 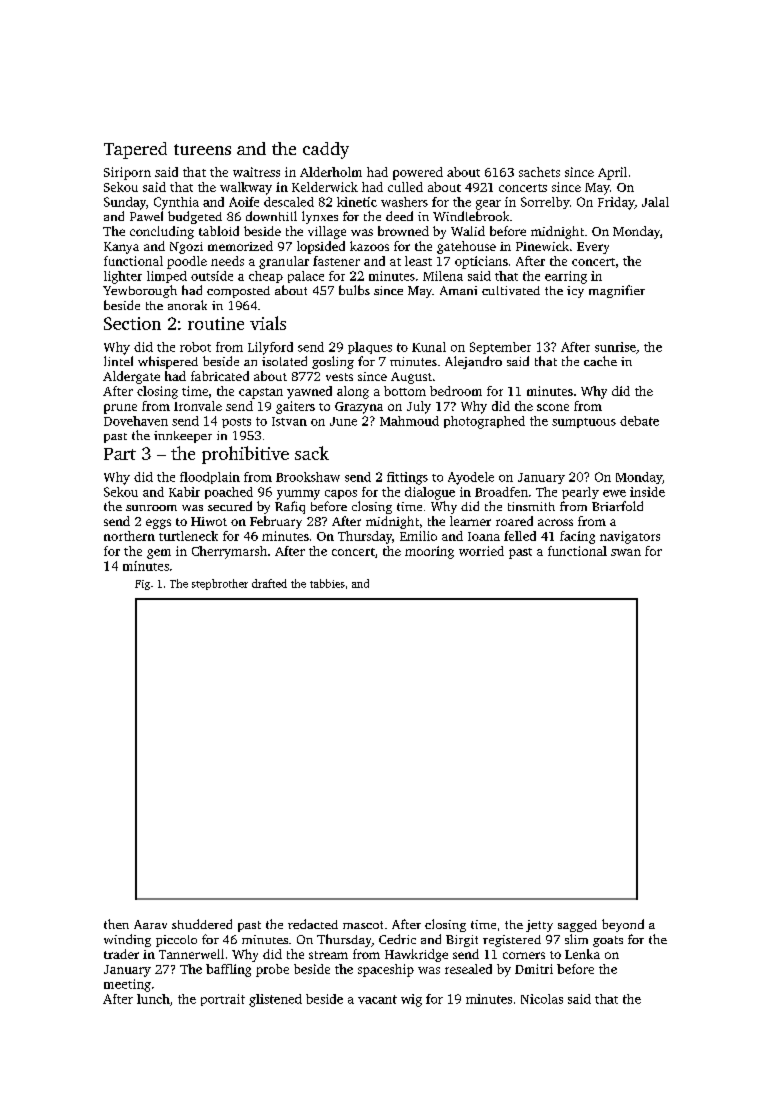 I want to click on April, so click(x=612, y=173).
